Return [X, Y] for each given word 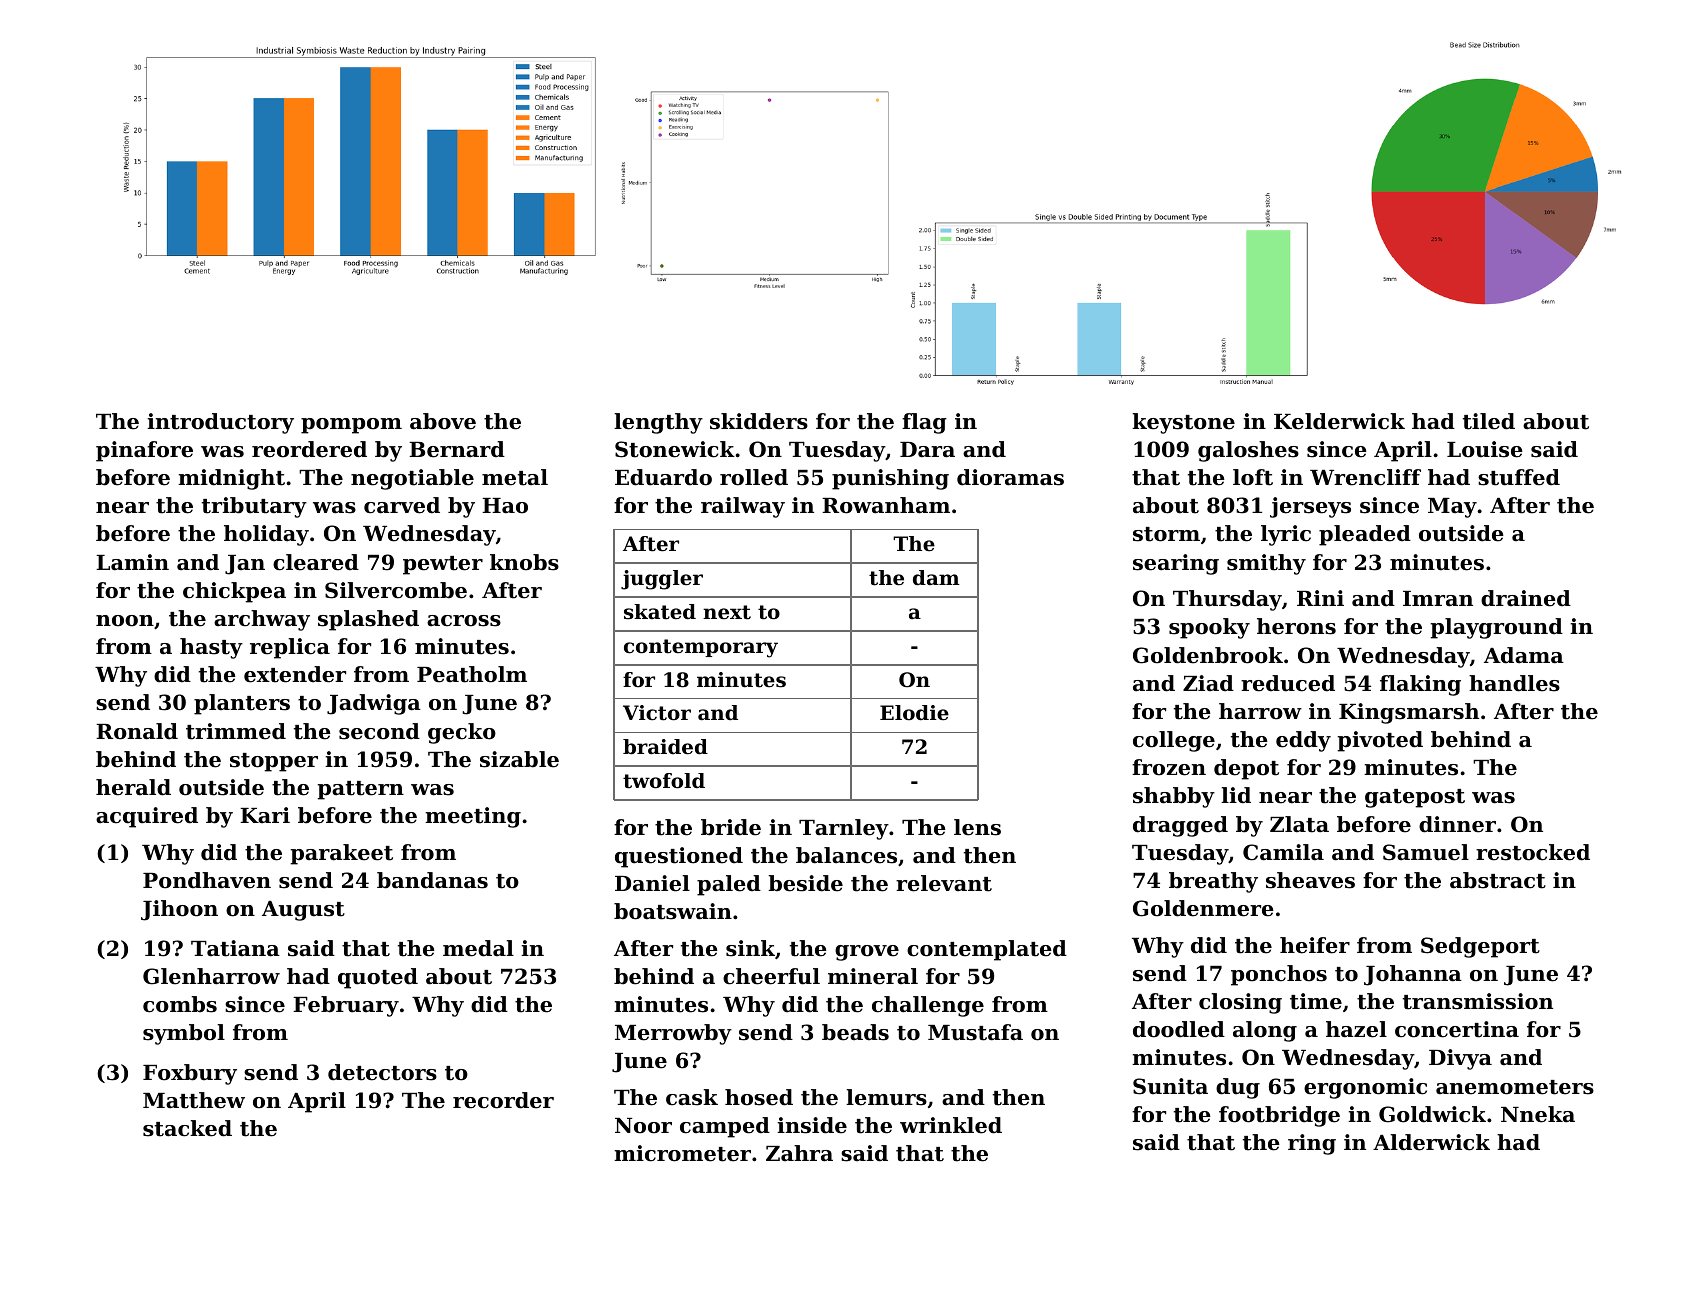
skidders [759, 421]
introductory [220, 423]
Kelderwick [1339, 421]
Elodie [914, 713]
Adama [1524, 655]
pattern [361, 790]
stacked [187, 1128]
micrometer [682, 1153]
